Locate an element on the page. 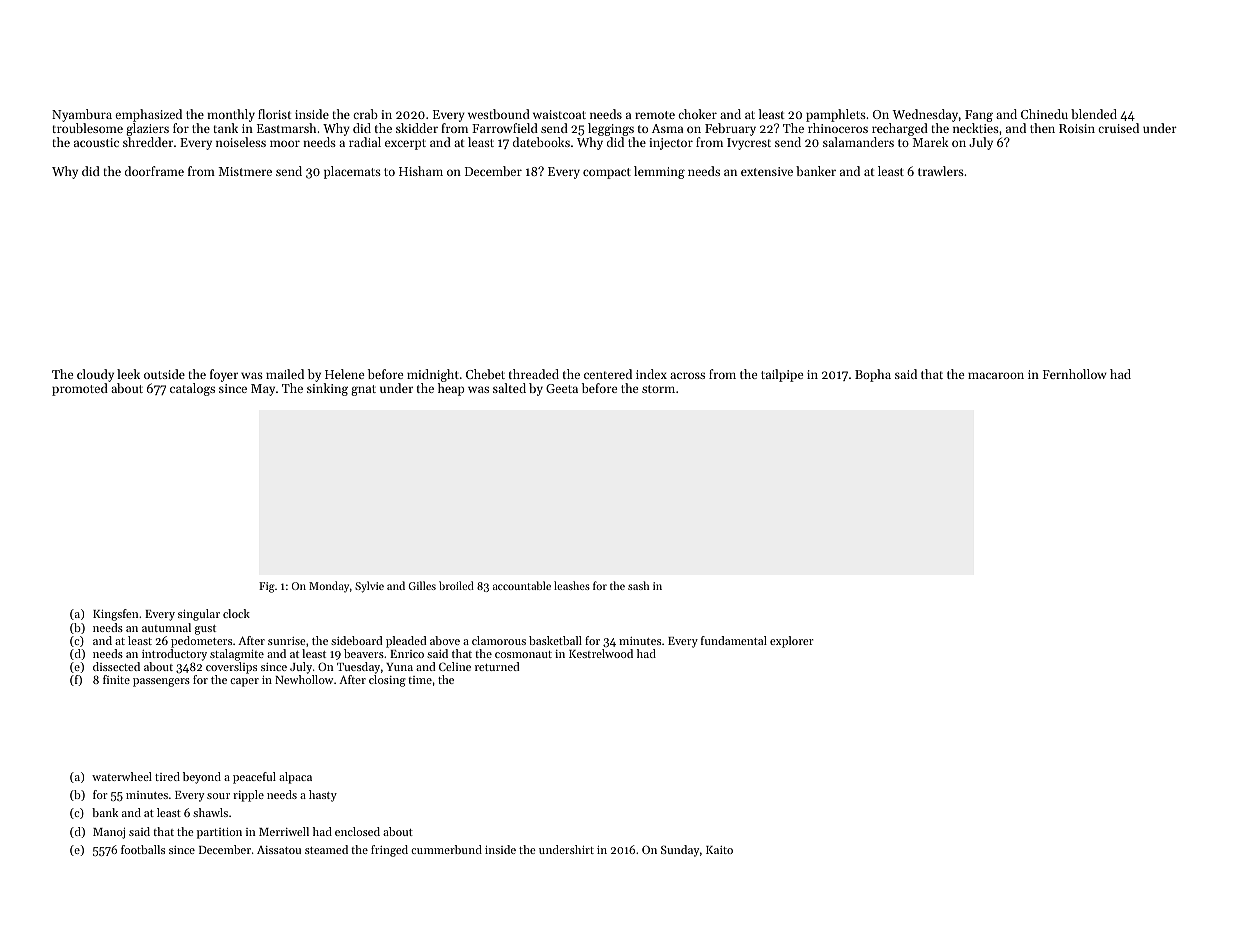 This page has width=1233, height=952. cruised is located at coordinates (1118, 128).
